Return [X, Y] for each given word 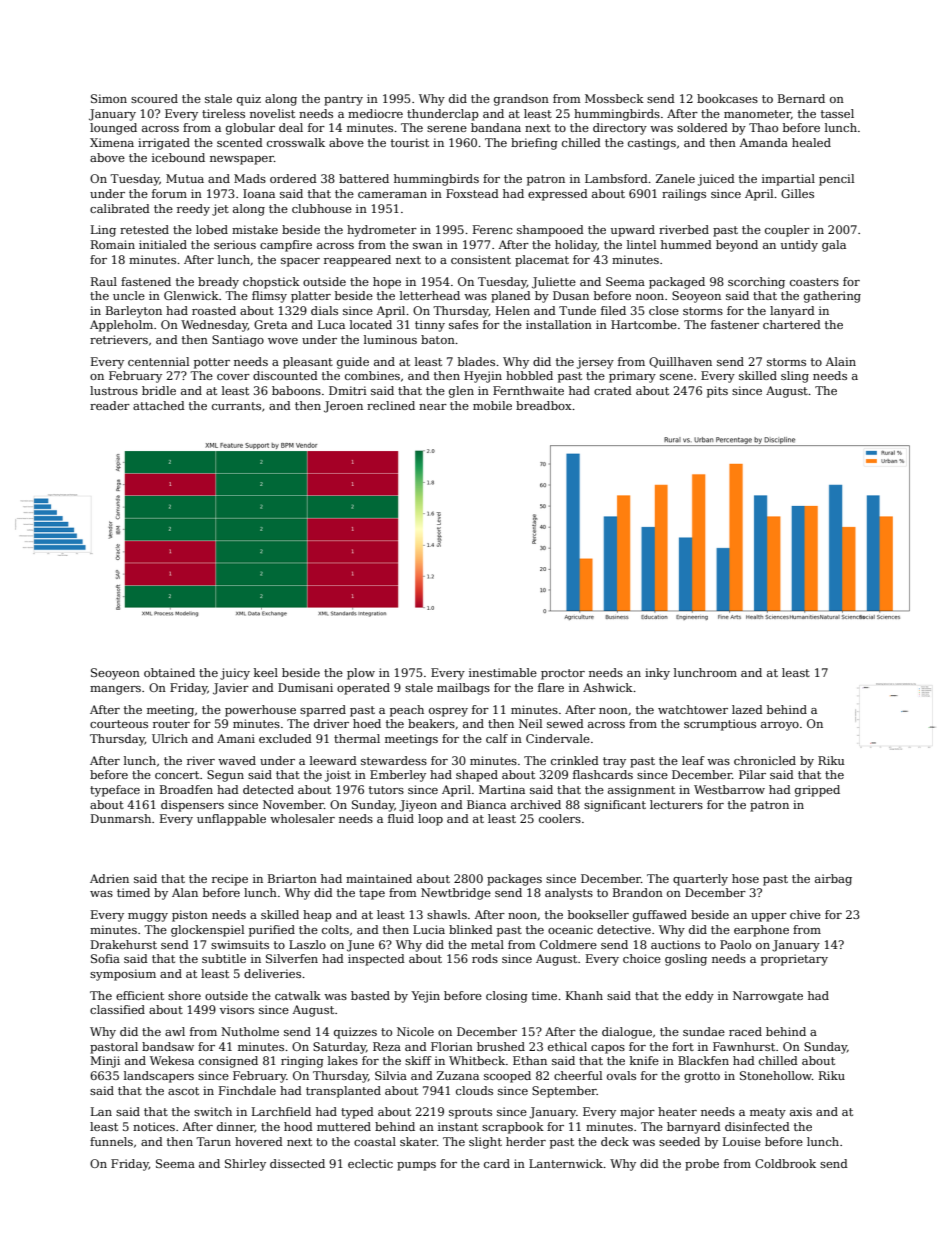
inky [657, 674]
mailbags [463, 689]
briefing [534, 144]
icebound [178, 157]
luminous [390, 339]
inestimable [503, 672]
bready [218, 283]
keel [266, 672]
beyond [737, 246]
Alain [840, 361]
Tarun [213, 1141]
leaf [693, 760]
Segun [225, 776]
